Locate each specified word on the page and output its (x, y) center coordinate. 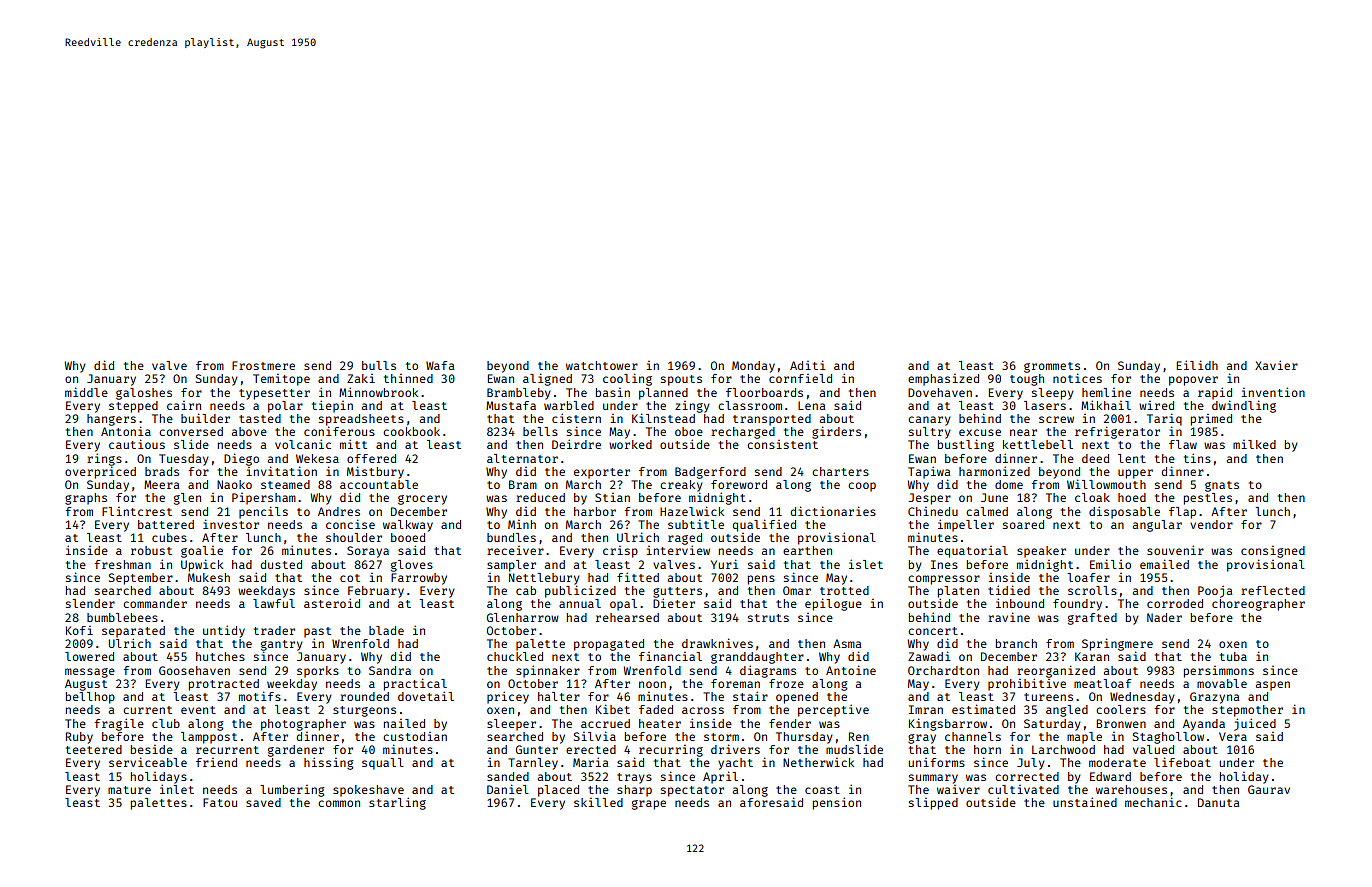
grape (649, 805)
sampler (511, 566)
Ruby (79, 738)
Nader (1164, 617)
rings (104, 459)
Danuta (1218, 802)
